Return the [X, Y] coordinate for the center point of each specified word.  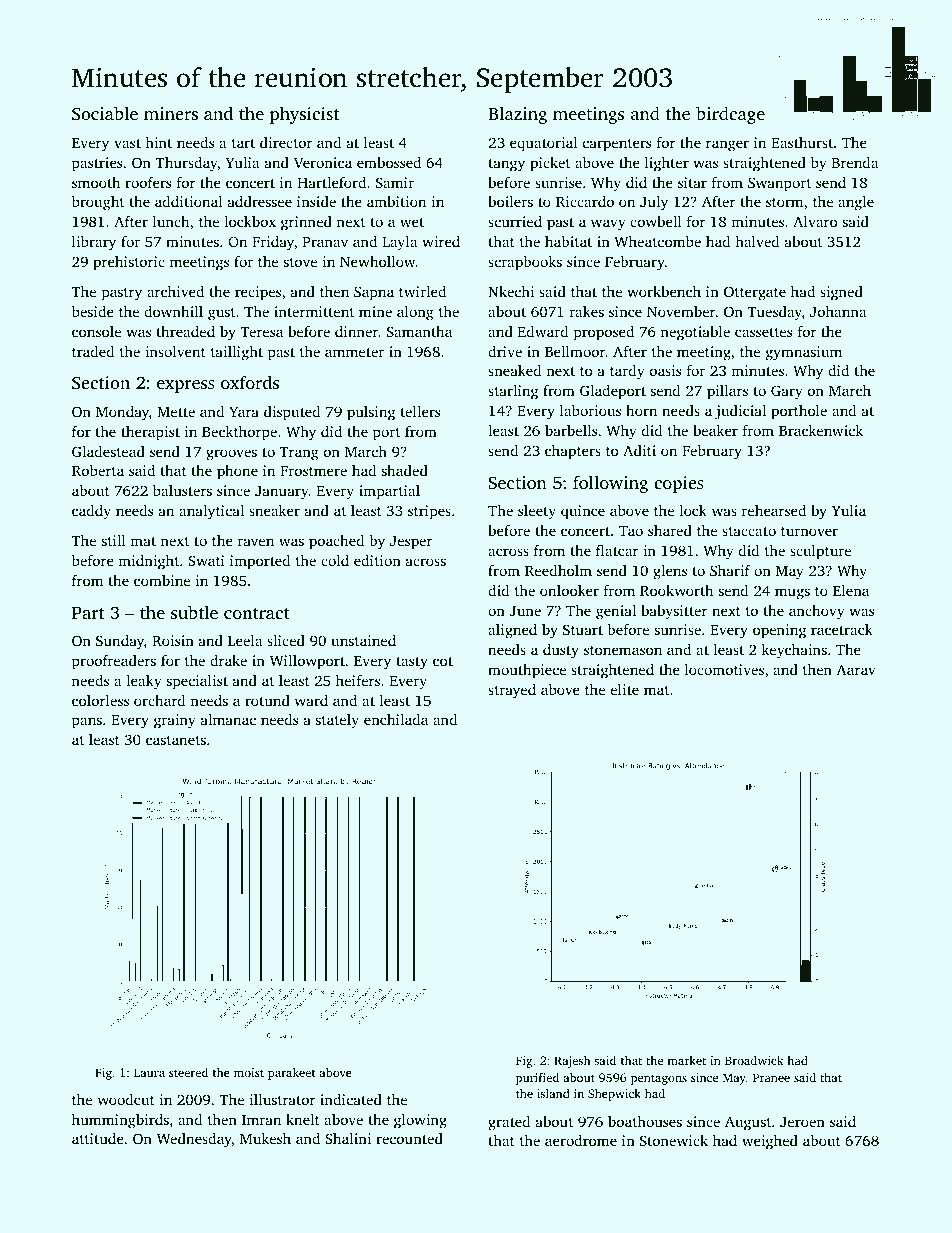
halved [757, 241]
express [186, 386]
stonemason [623, 650]
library [94, 243]
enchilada [396, 719]
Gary [786, 392]
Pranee [771, 1077]
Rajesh [572, 1062]
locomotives [724, 669]
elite [625, 689]
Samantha [419, 331]
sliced [286, 640]
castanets [176, 740]
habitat [568, 241]
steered [188, 1072]
